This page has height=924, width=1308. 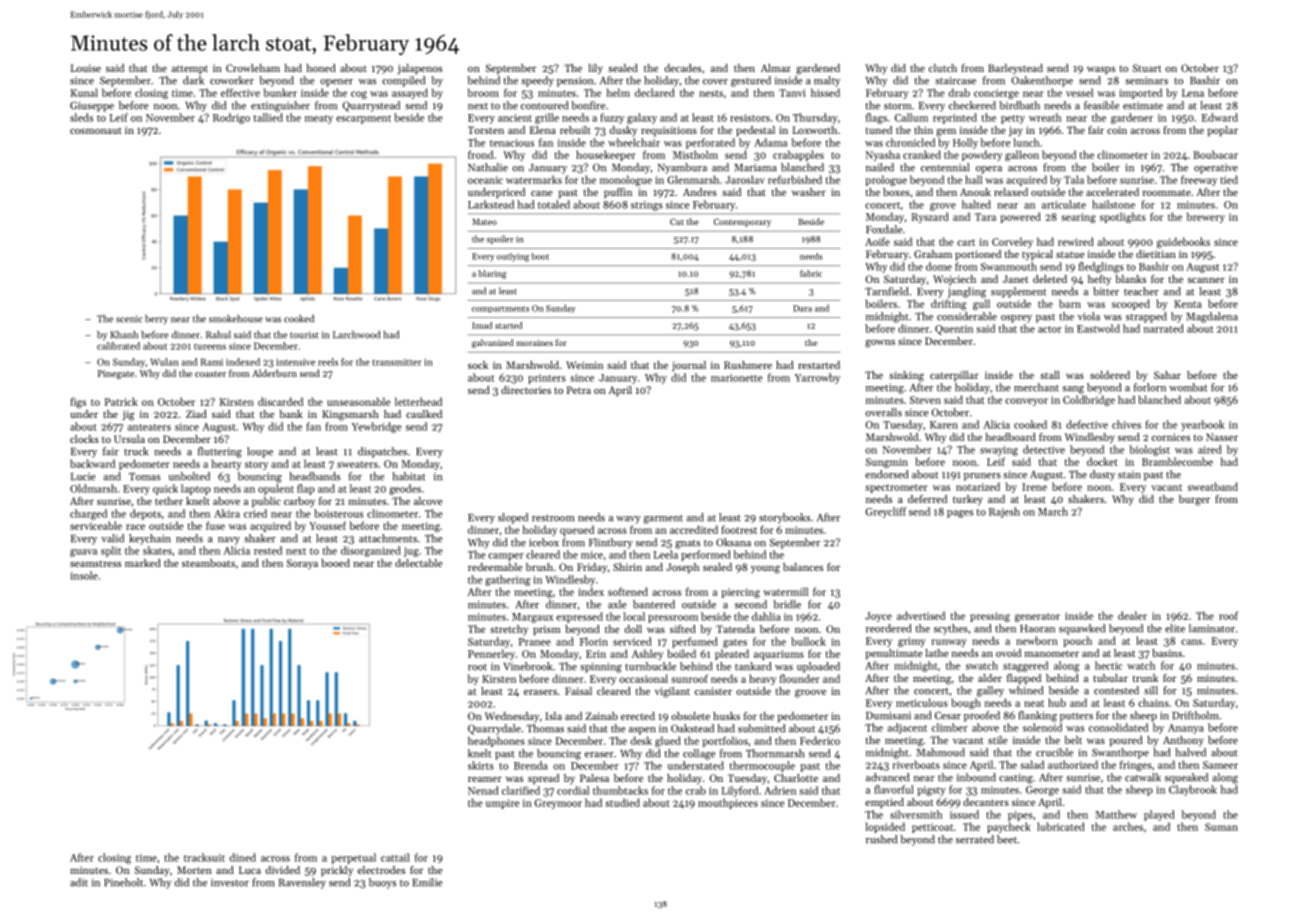 What do you see at coordinates (1188, 387) in the page?
I see `wombat` at bounding box center [1188, 387].
